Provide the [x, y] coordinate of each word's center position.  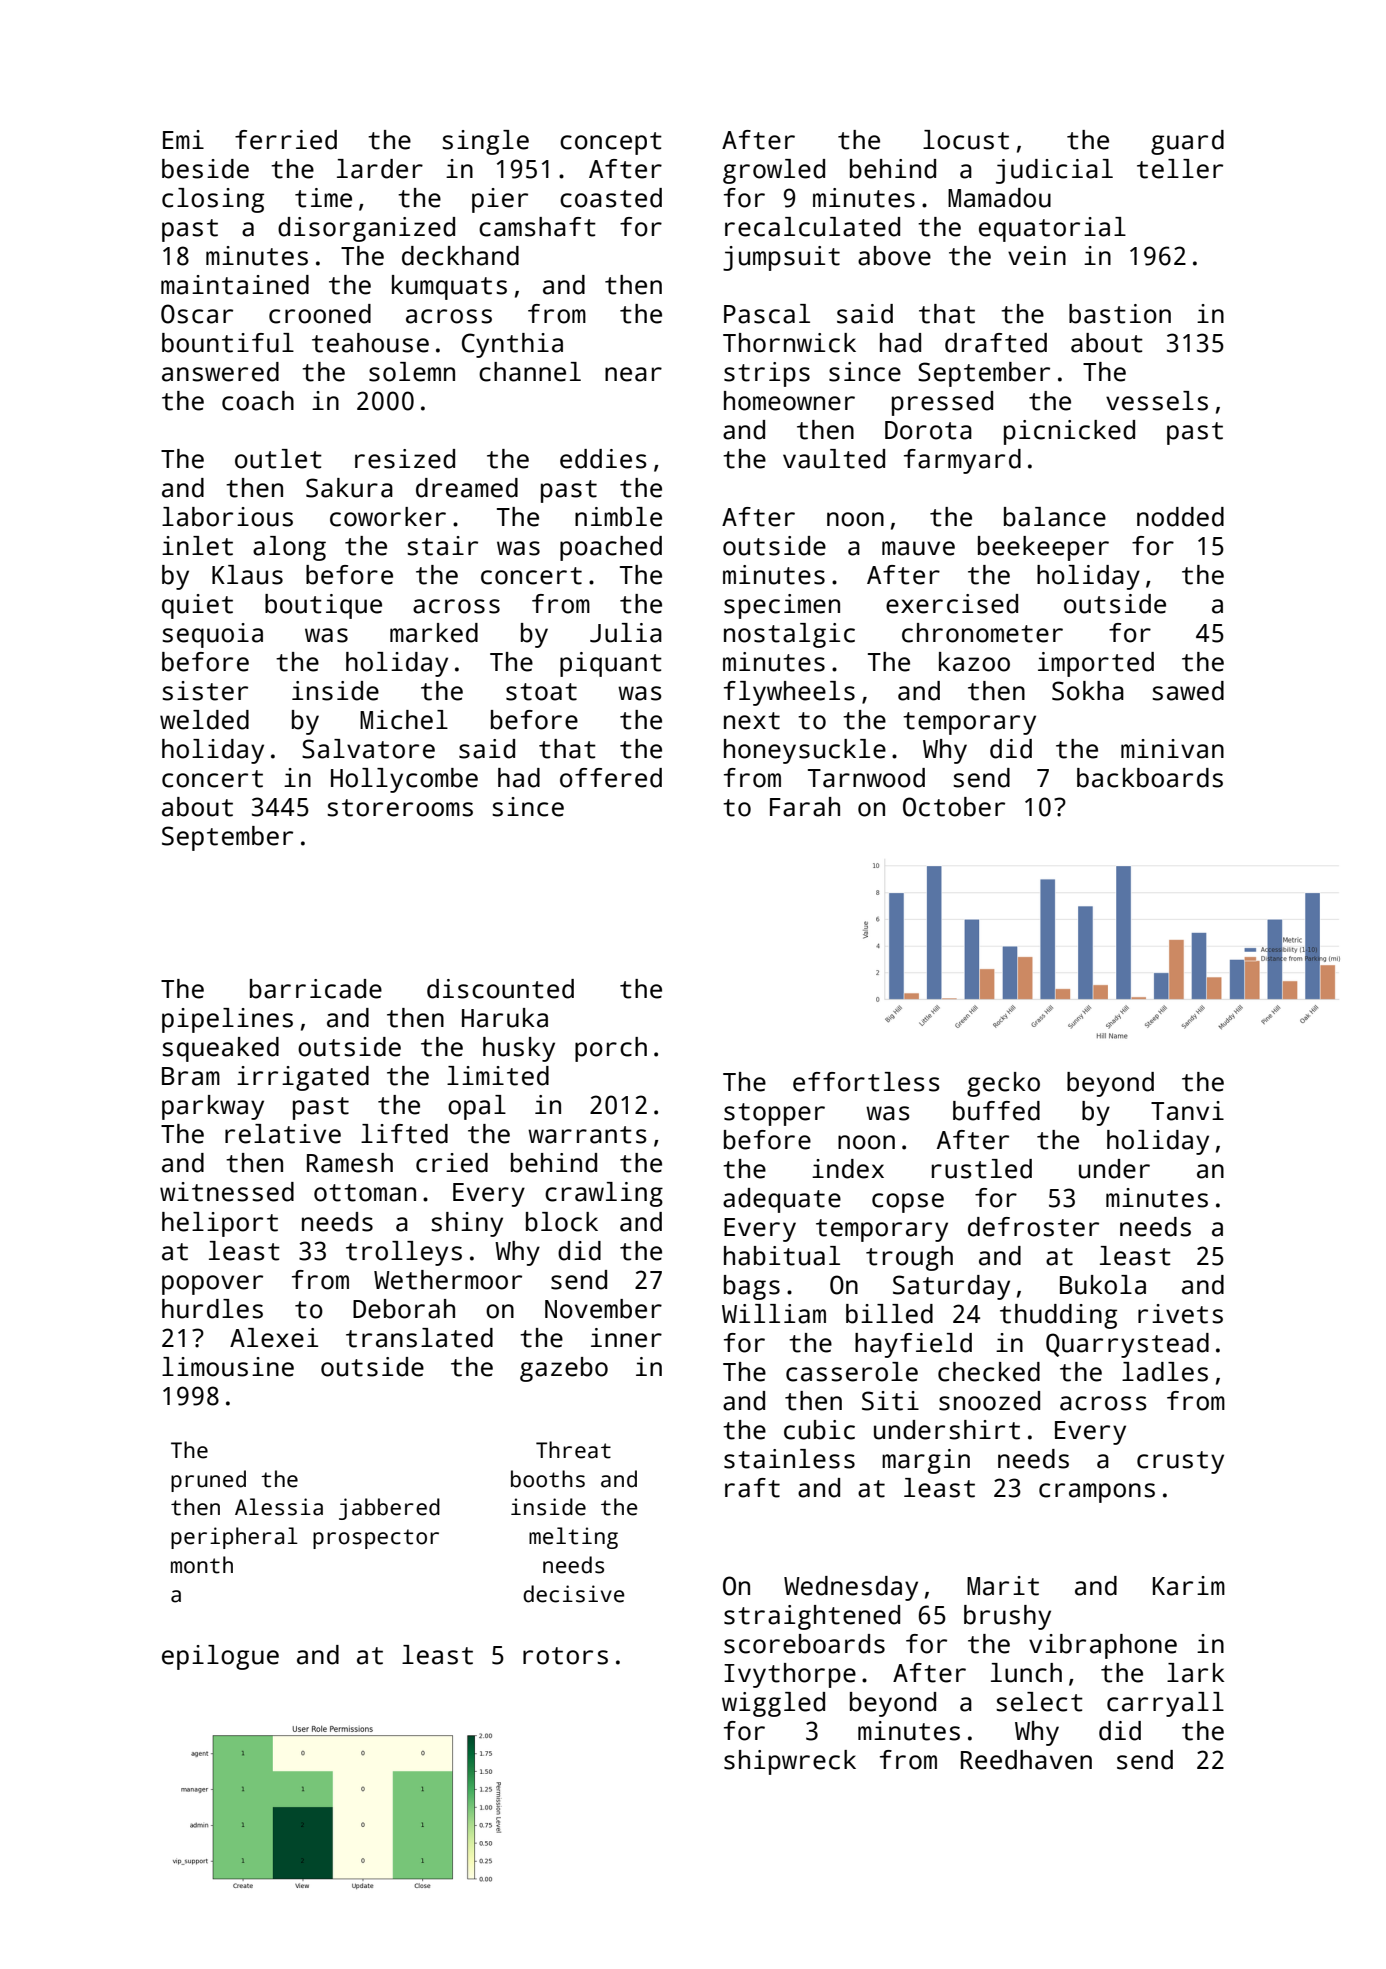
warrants [587, 1135]
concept [611, 143]
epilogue [220, 1657]
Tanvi [1187, 1111]
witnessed [227, 1192]
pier [500, 200]
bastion [1120, 314]
